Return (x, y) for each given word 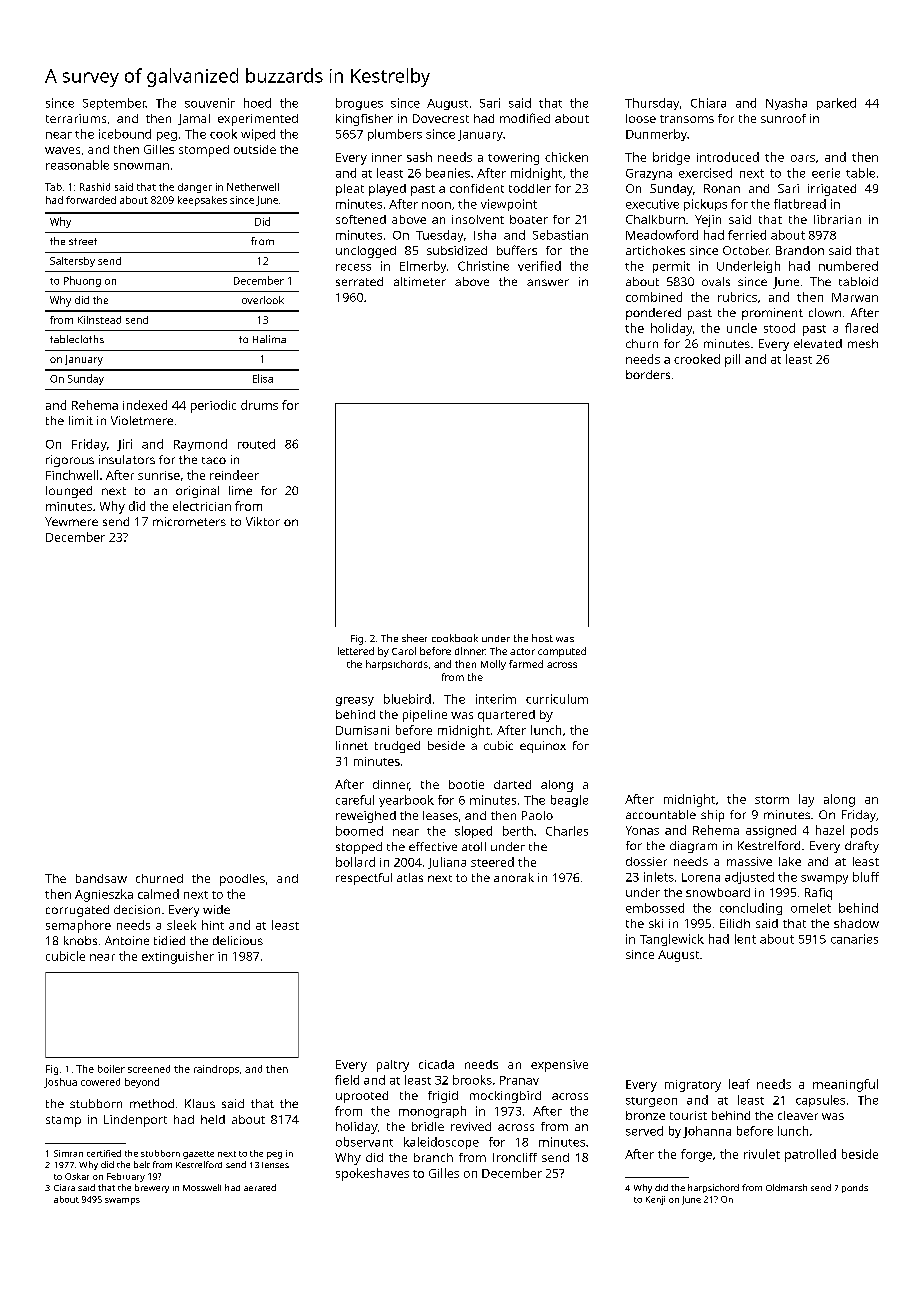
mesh (863, 343)
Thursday (652, 104)
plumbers (395, 135)
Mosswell (202, 1187)
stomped (204, 151)
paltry (393, 1066)
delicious (238, 940)
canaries (854, 939)
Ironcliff (515, 1157)
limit (81, 420)
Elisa (263, 378)
